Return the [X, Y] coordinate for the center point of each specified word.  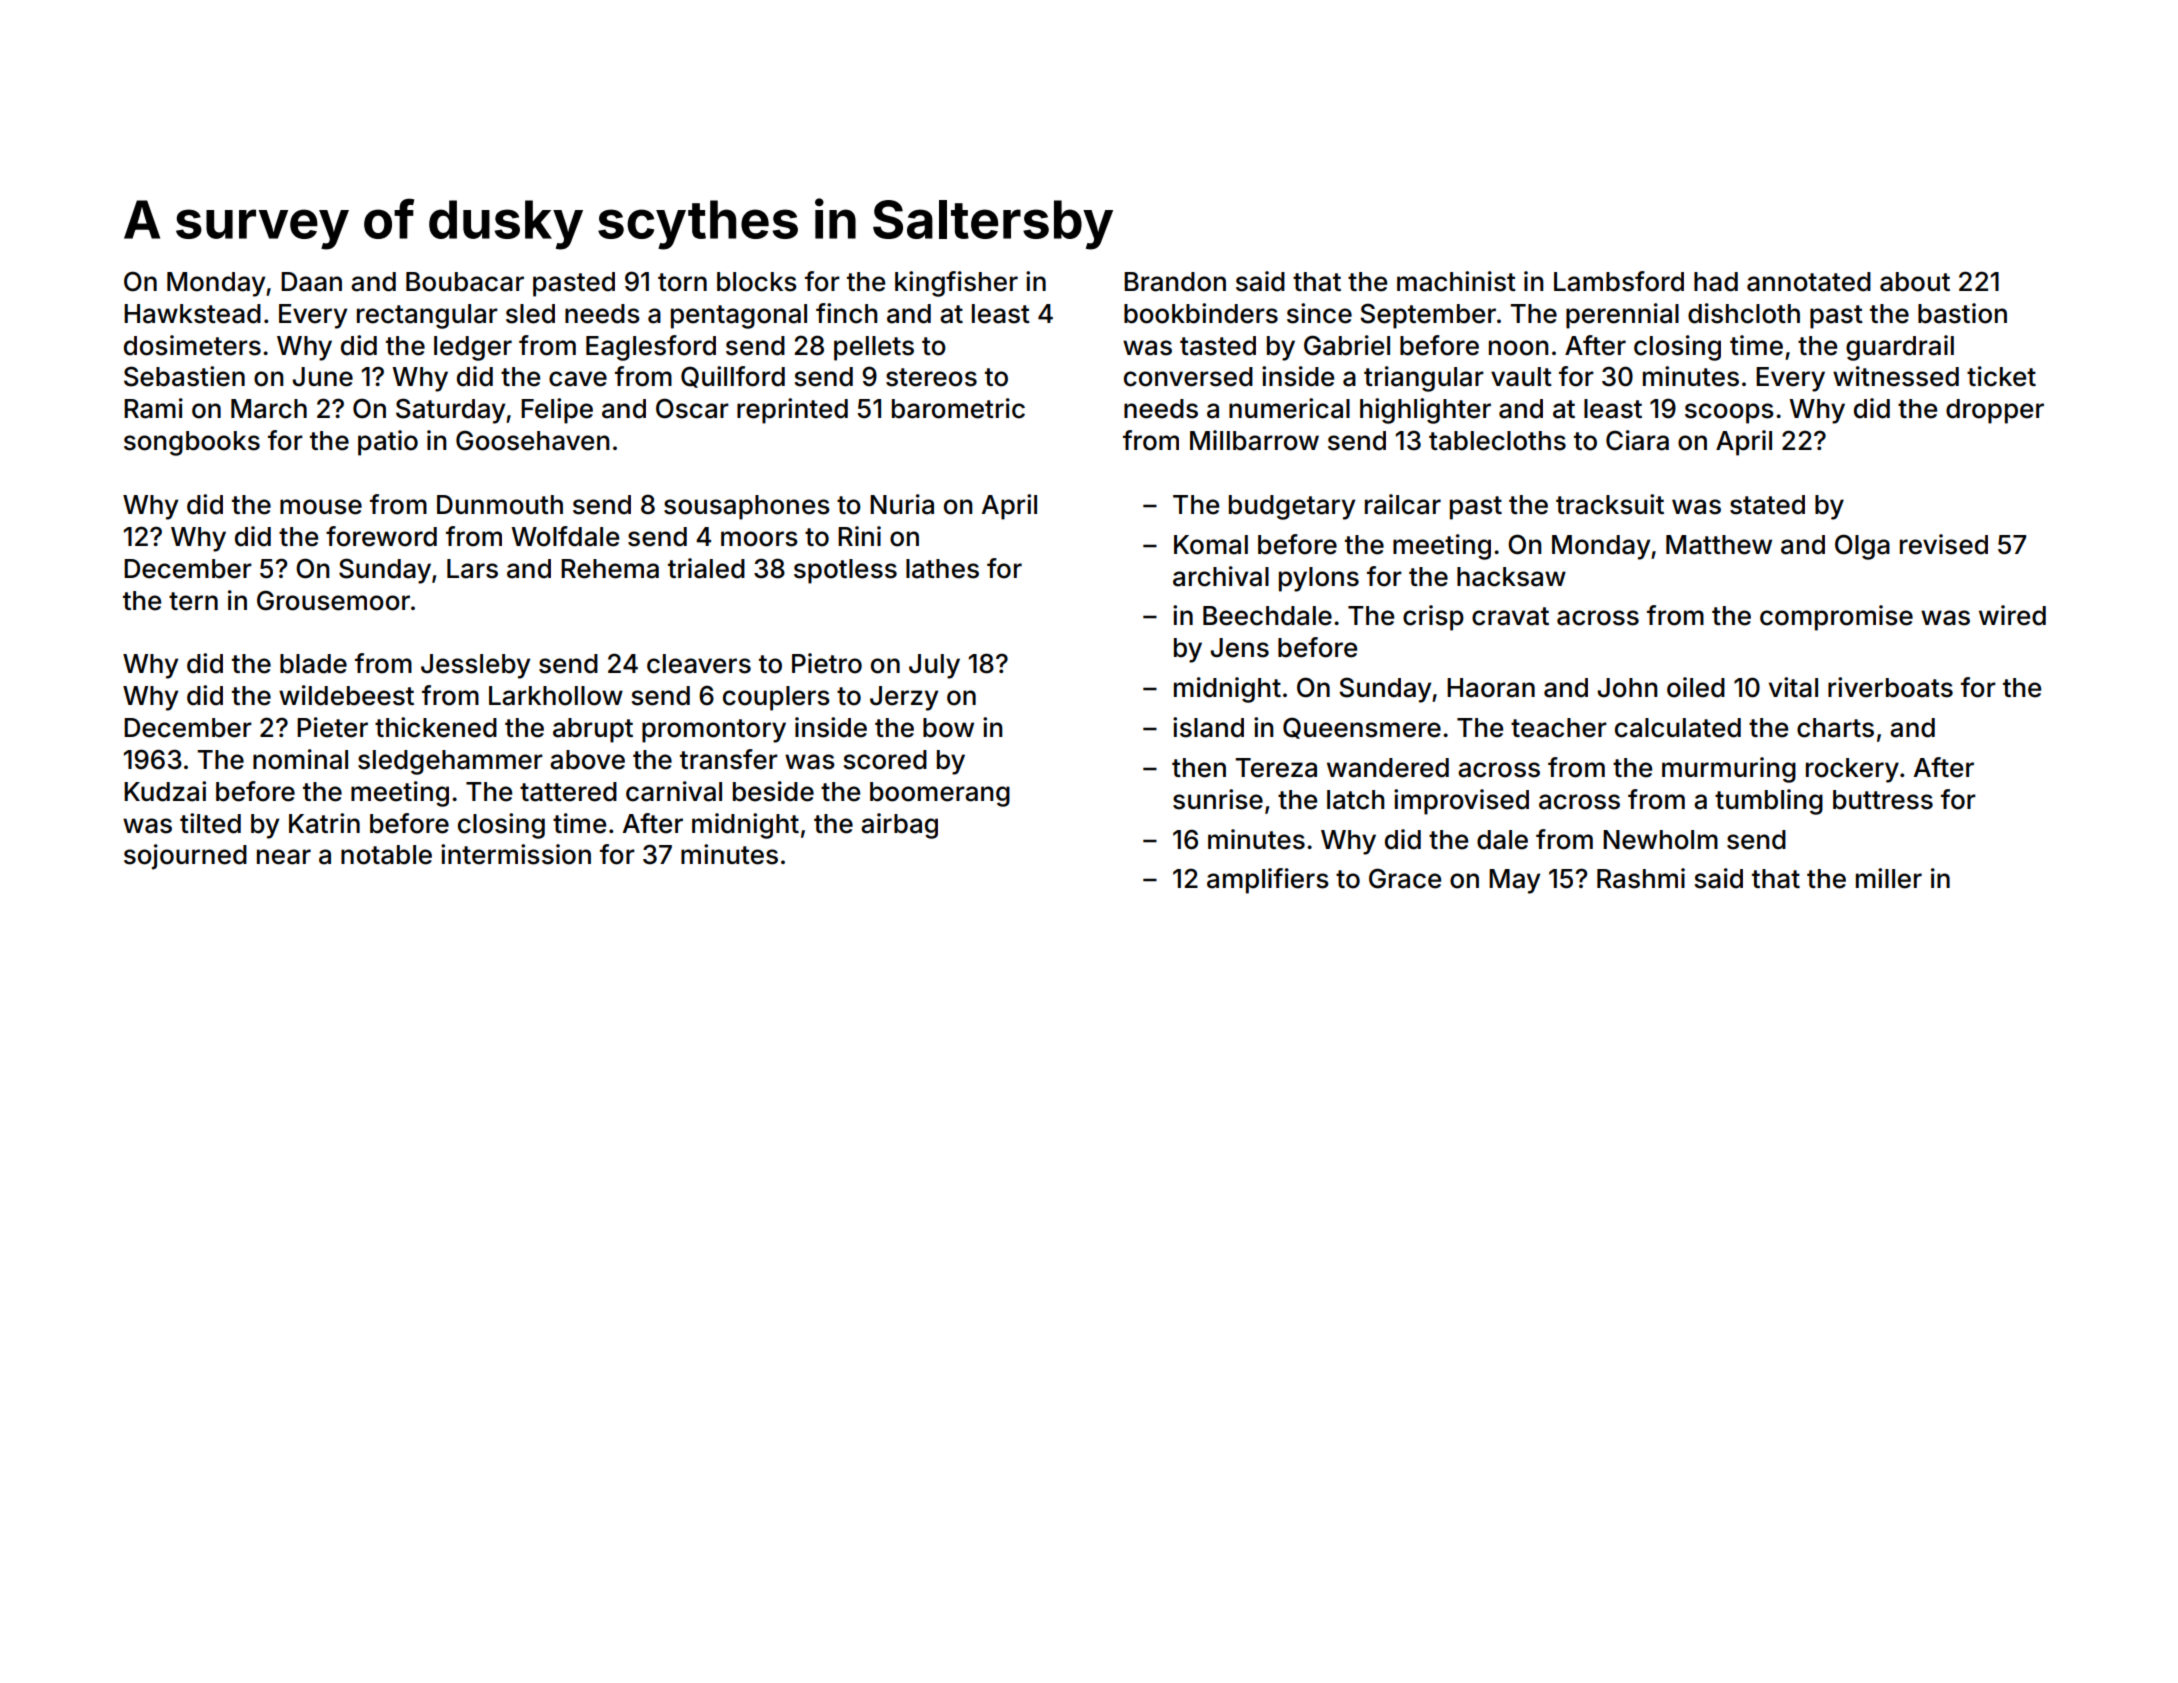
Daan [311, 282]
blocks [757, 282]
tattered [568, 792]
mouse [321, 507]
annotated [1809, 282]
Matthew [1719, 545]
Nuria [902, 504]
